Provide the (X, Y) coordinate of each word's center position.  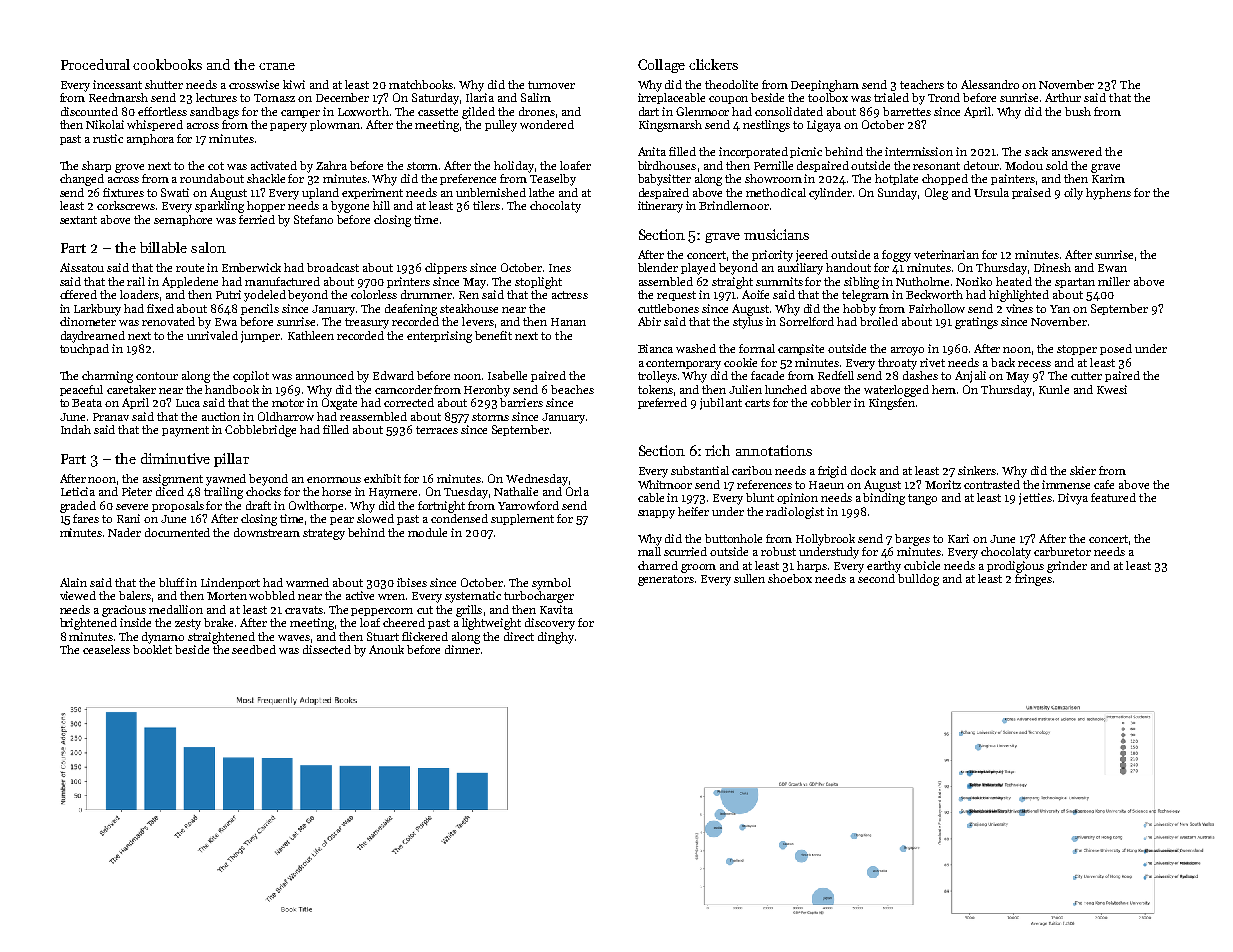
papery (288, 127)
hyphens (1108, 194)
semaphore (183, 220)
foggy (896, 256)
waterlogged (896, 391)
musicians (776, 234)
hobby (859, 310)
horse (336, 491)
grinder (1067, 567)
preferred (662, 403)
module (427, 532)
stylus (748, 323)
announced (325, 375)
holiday (514, 167)
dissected (327, 649)
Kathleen (311, 335)
